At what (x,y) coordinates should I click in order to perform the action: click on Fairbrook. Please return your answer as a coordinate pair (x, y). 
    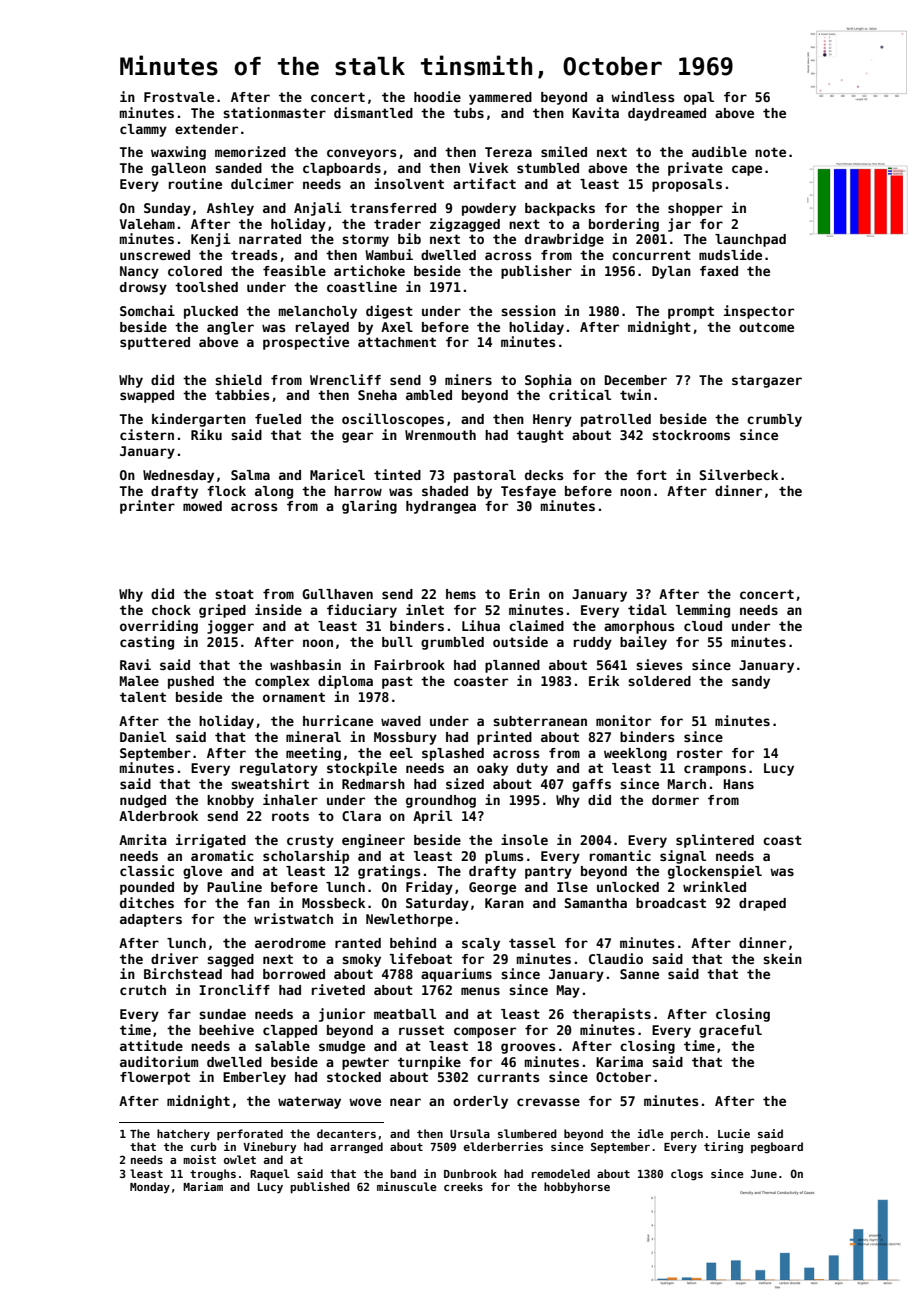
    Looking at the image, I should click on (409, 664).
